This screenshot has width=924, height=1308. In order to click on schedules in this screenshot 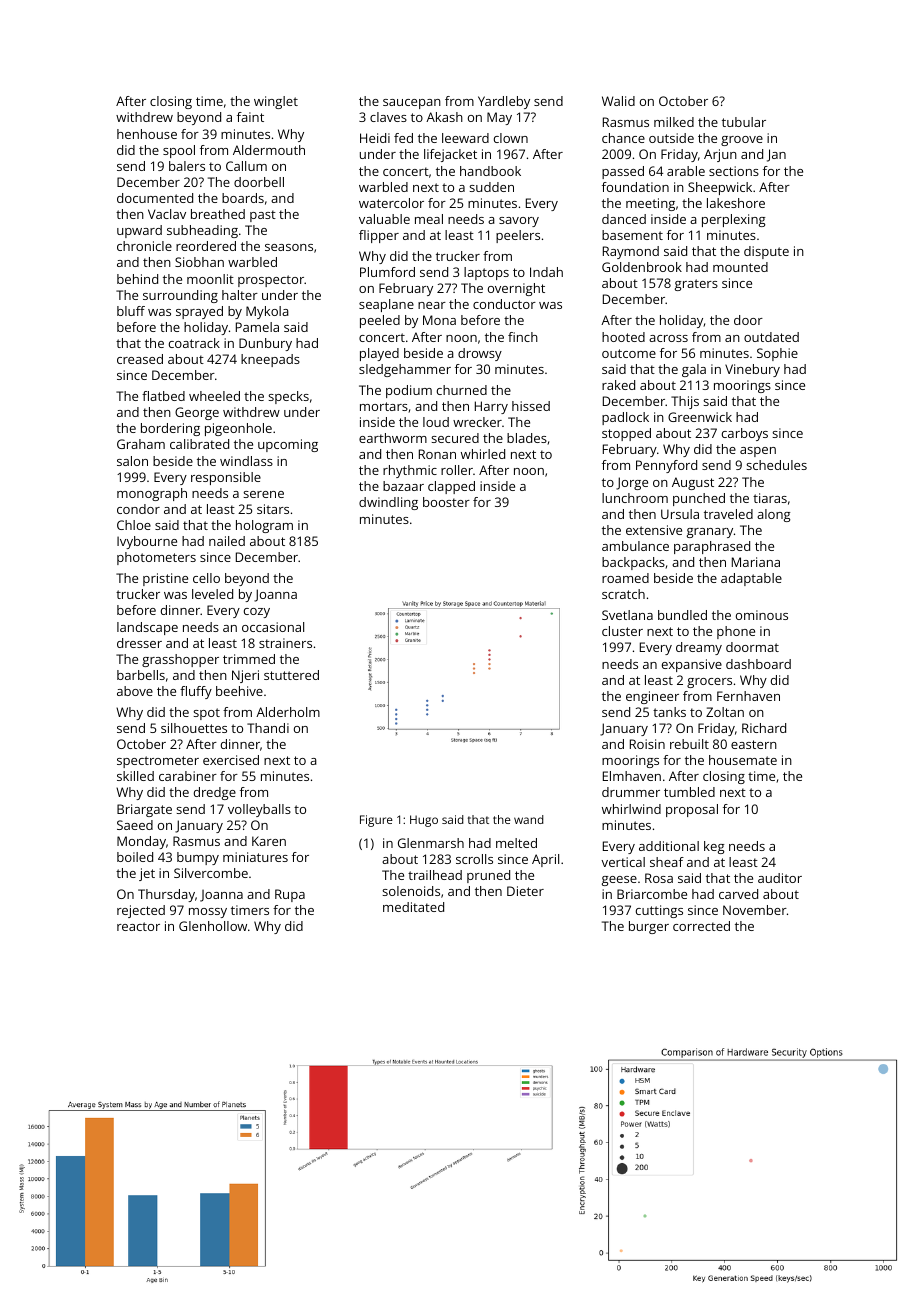, I will do `click(777, 465)`.
